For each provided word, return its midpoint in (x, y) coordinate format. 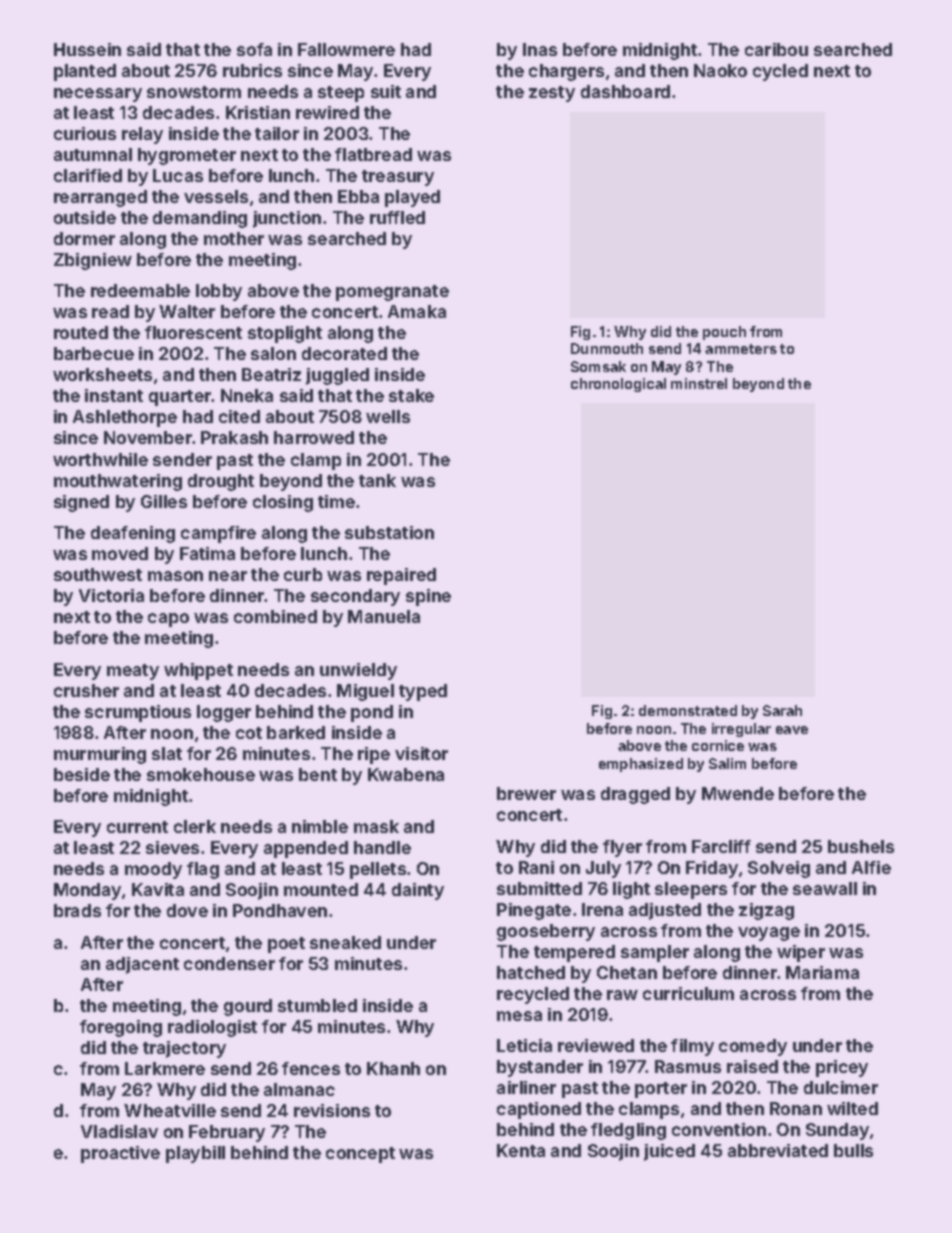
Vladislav (119, 1131)
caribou (776, 49)
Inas (540, 49)
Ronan (796, 1108)
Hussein (87, 49)
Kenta (521, 1150)
